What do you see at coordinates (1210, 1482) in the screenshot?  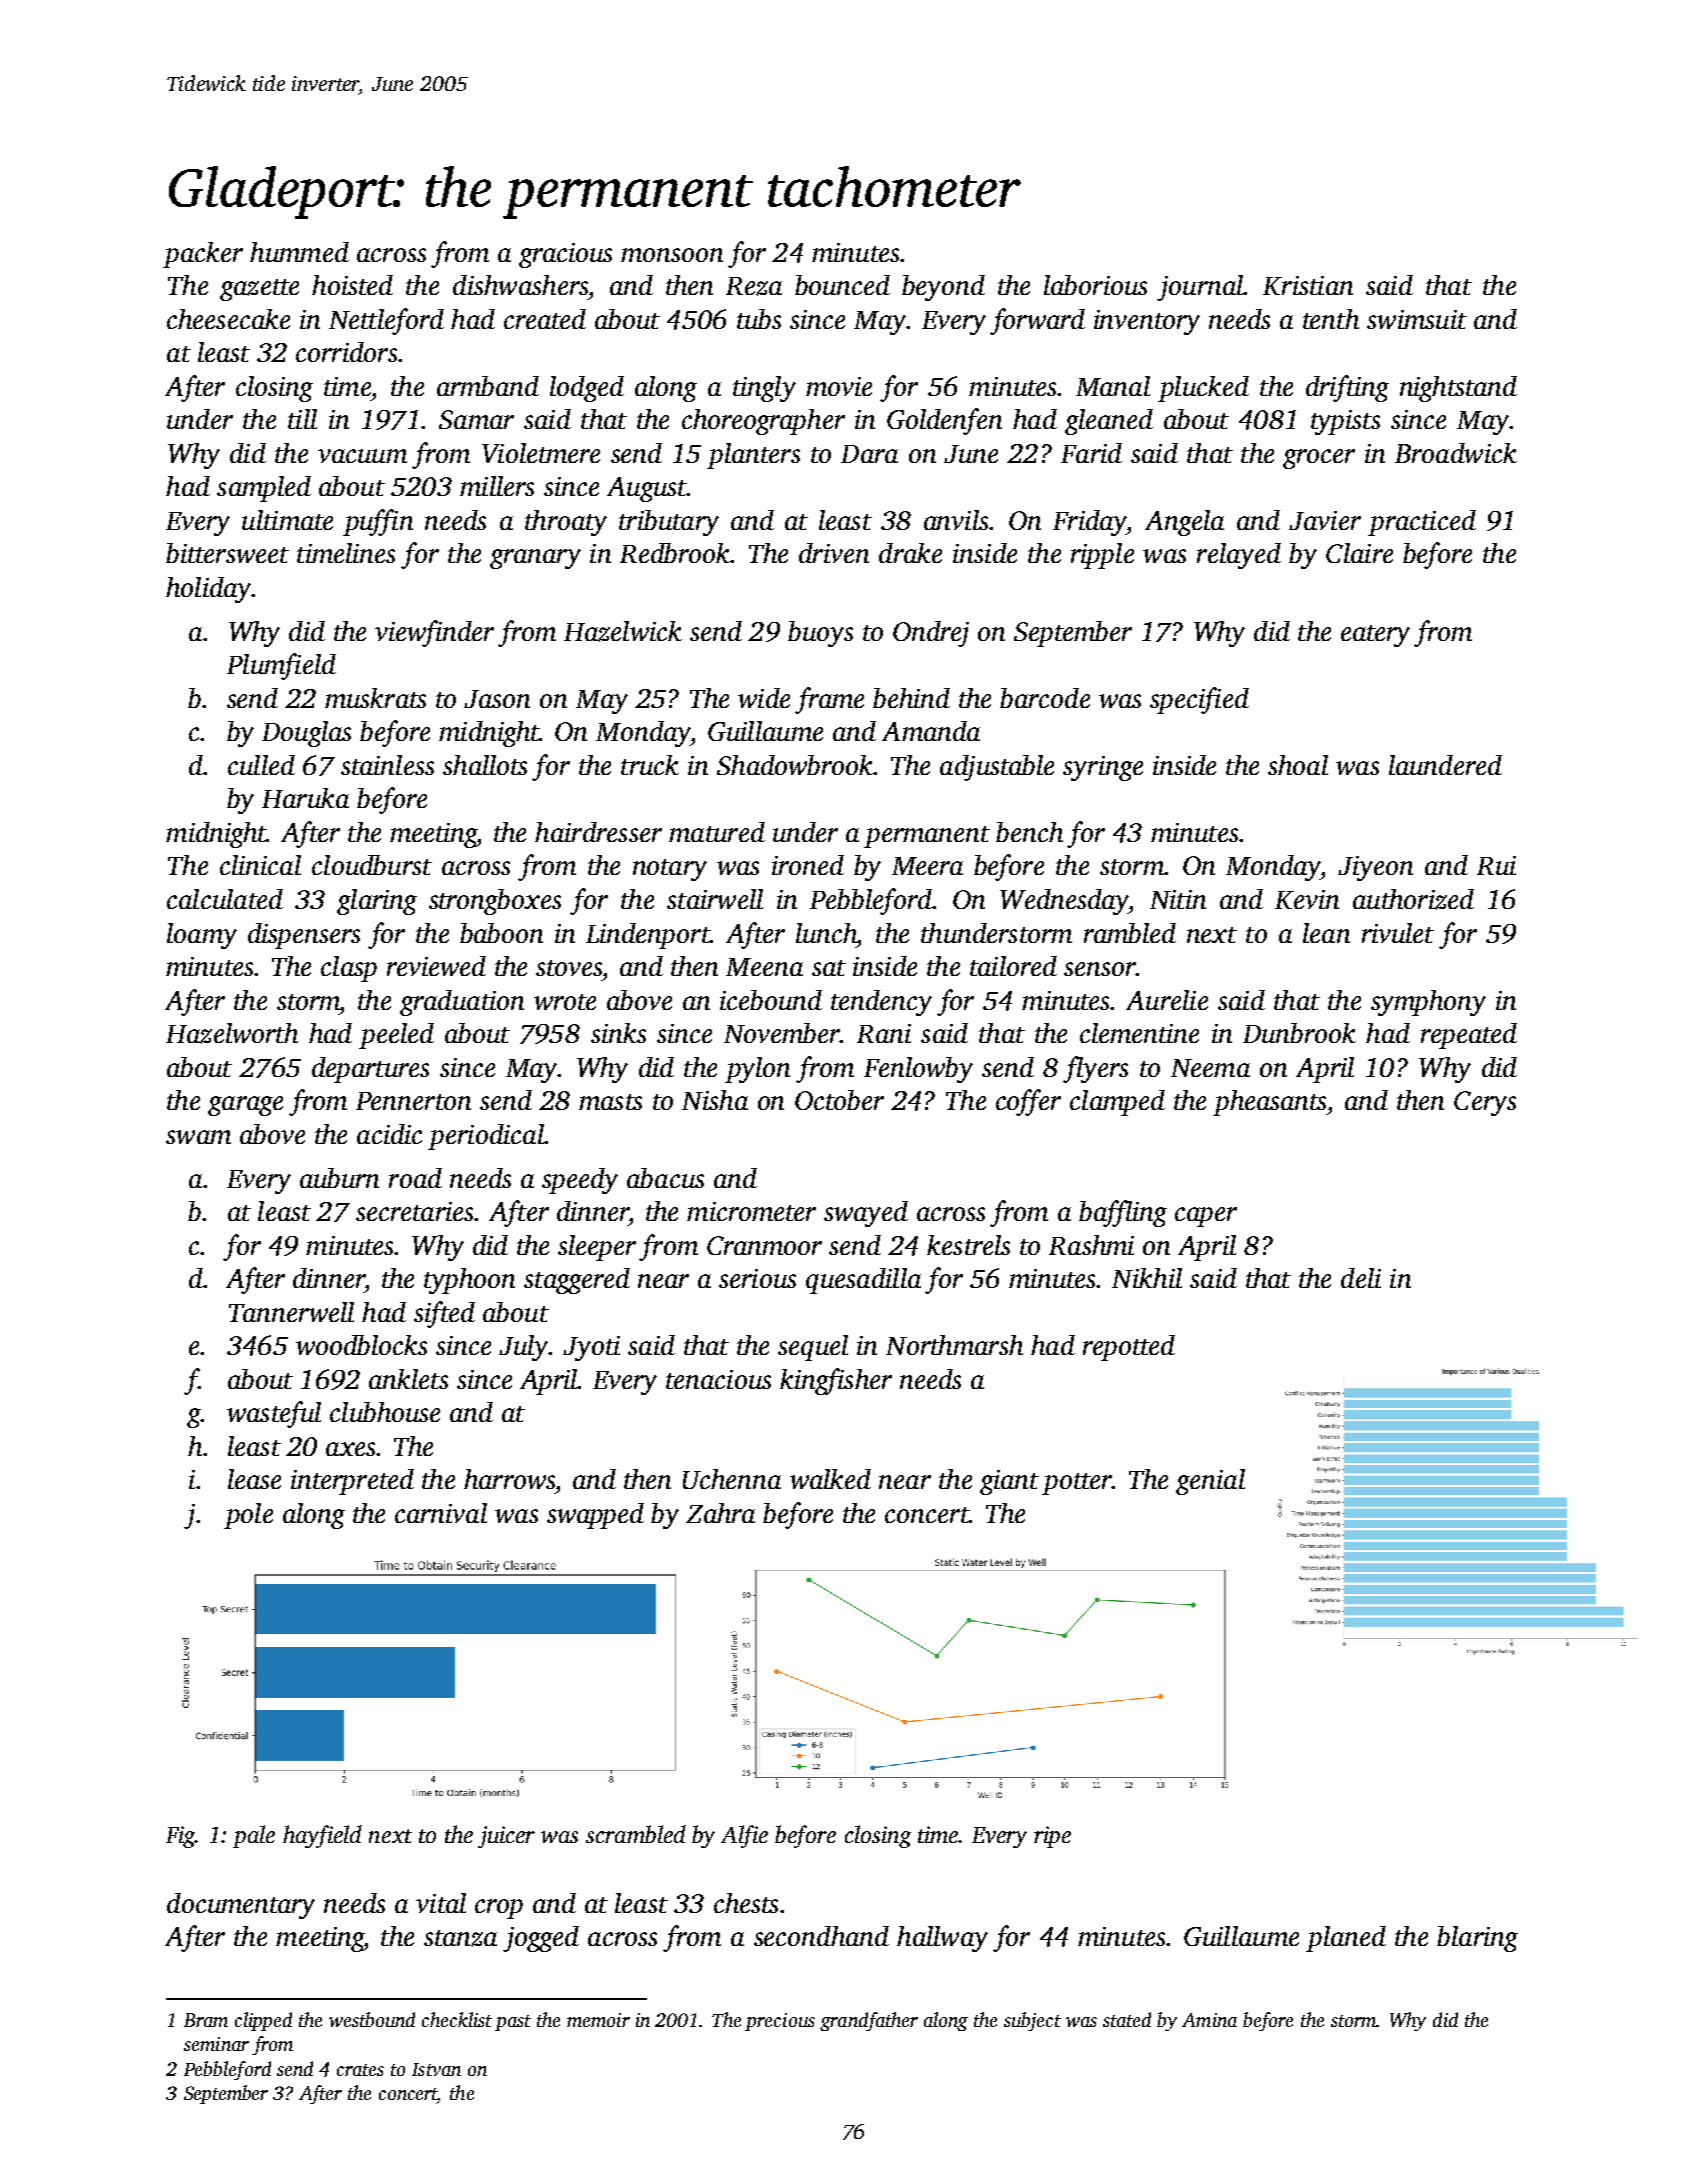 I see `genial` at bounding box center [1210, 1482].
